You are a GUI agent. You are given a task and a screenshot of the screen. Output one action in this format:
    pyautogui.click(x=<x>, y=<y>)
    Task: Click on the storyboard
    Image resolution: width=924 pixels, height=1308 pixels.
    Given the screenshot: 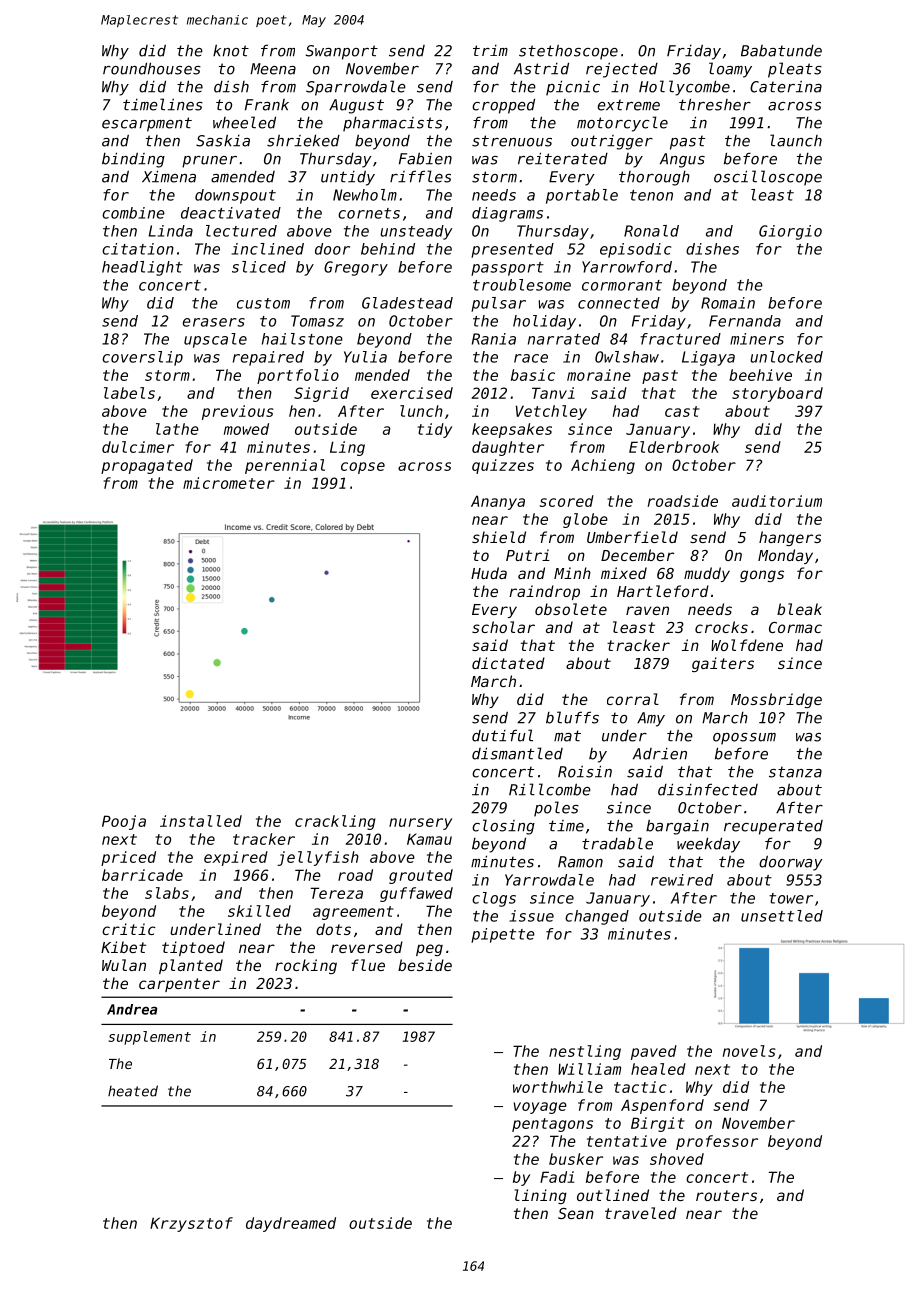 What is the action you would take?
    pyautogui.click(x=777, y=394)
